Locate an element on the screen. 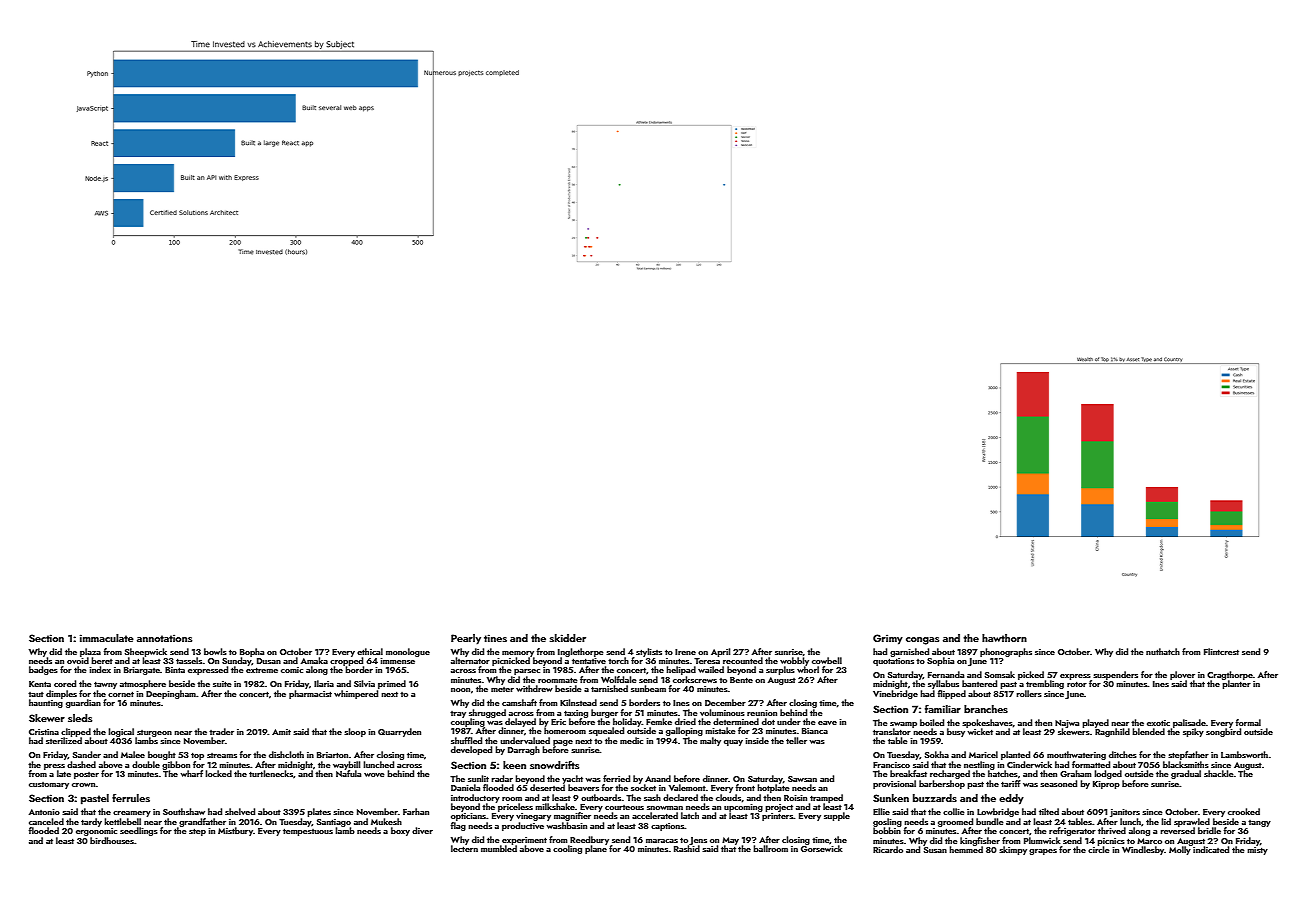  Briargate is located at coordinates (142, 671).
